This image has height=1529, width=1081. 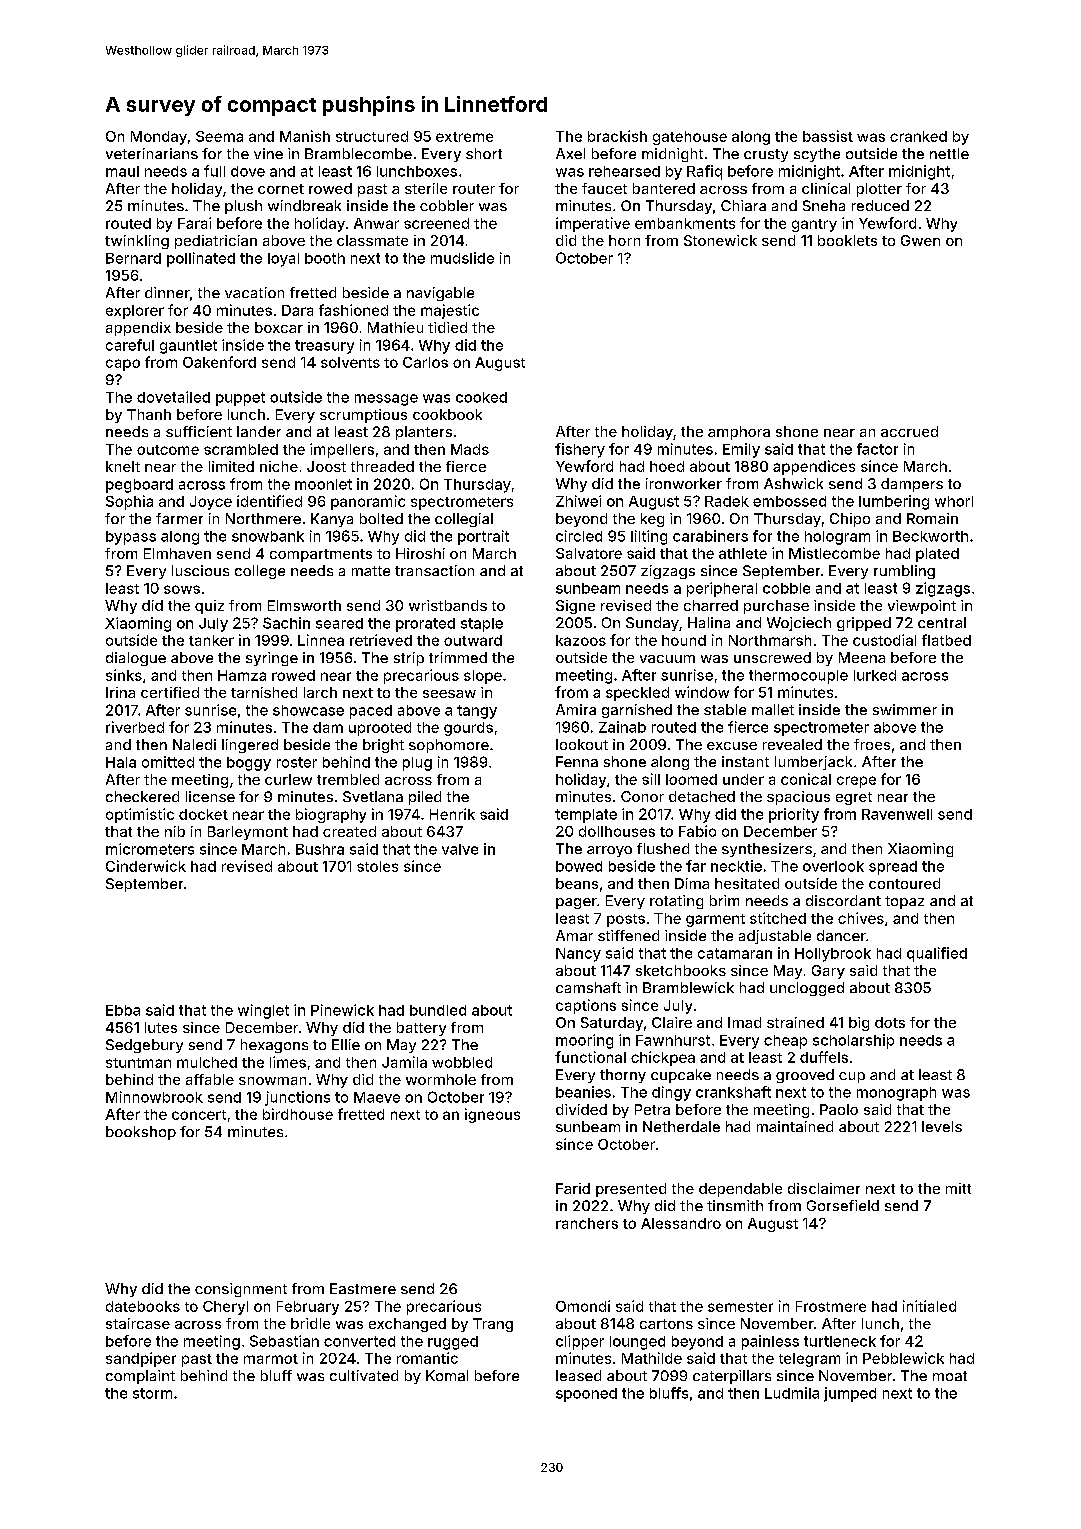 I want to click on painless, so click(x=770, y=1342).
